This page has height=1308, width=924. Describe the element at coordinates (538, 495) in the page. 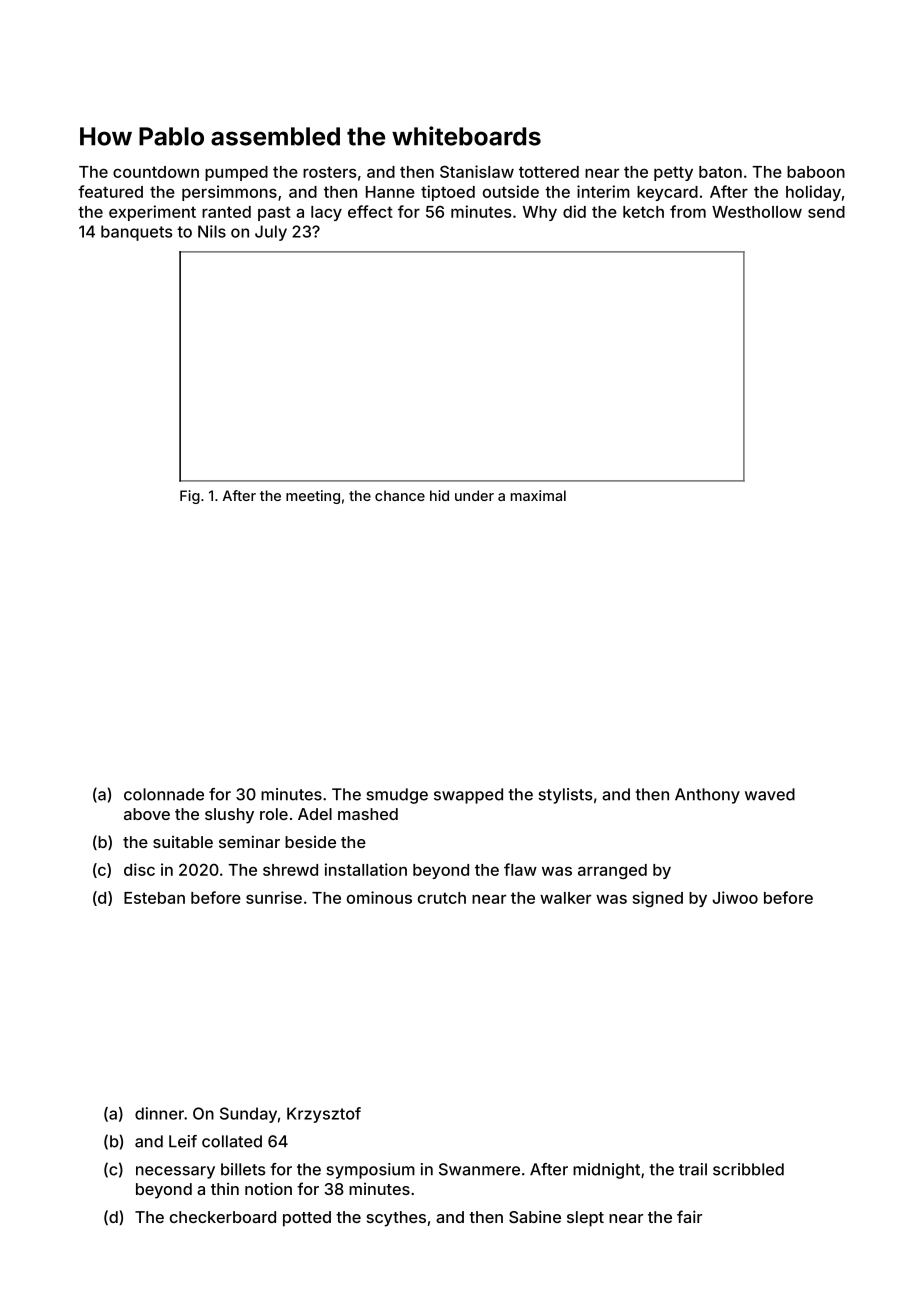

I see `maximal` at that location.
